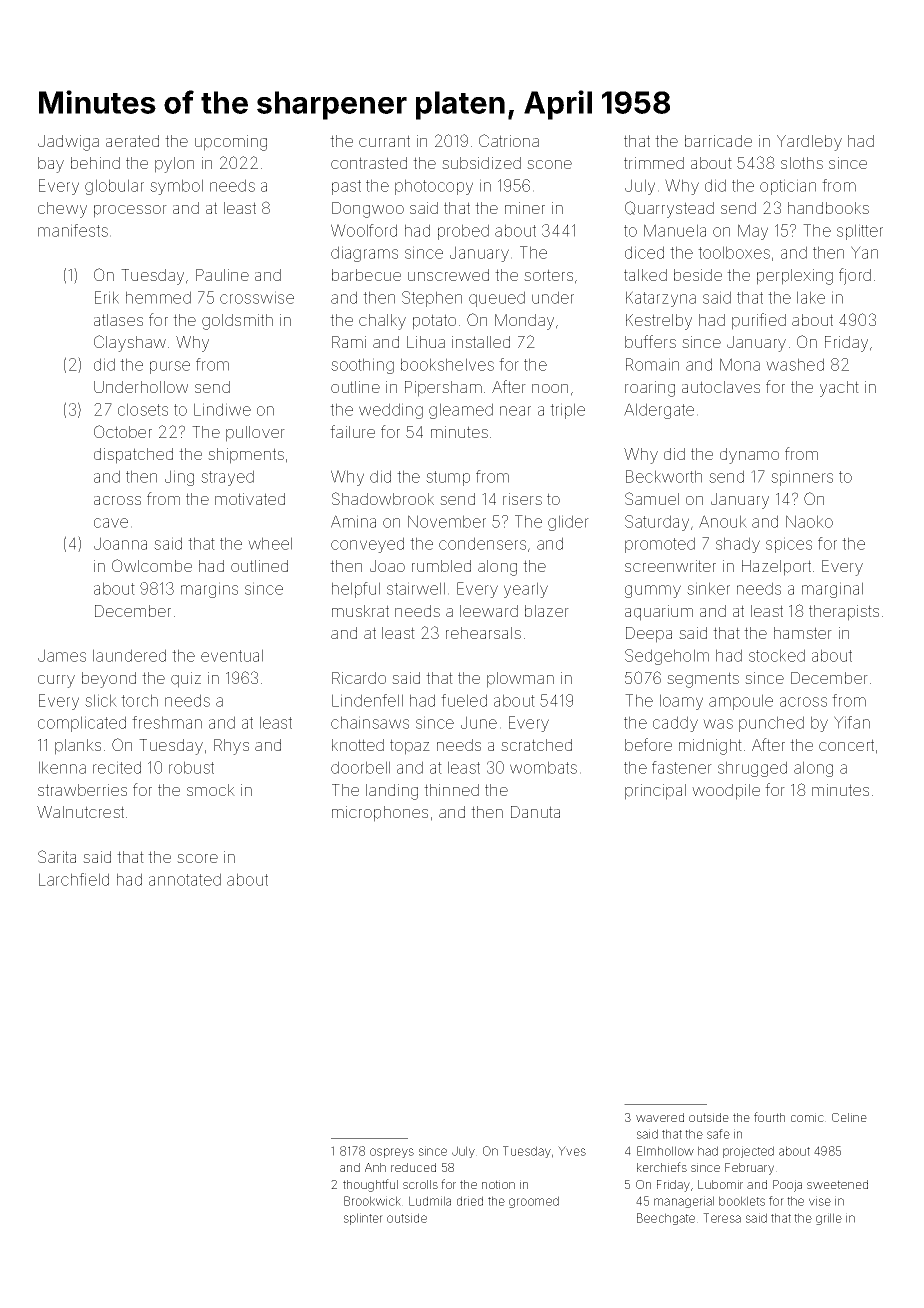 This screenshot has width=924, height=1308. What do you see at coordinates (74, 879) in the screenshot?
I see `Larchfield` at bounding box center [74, 879].
